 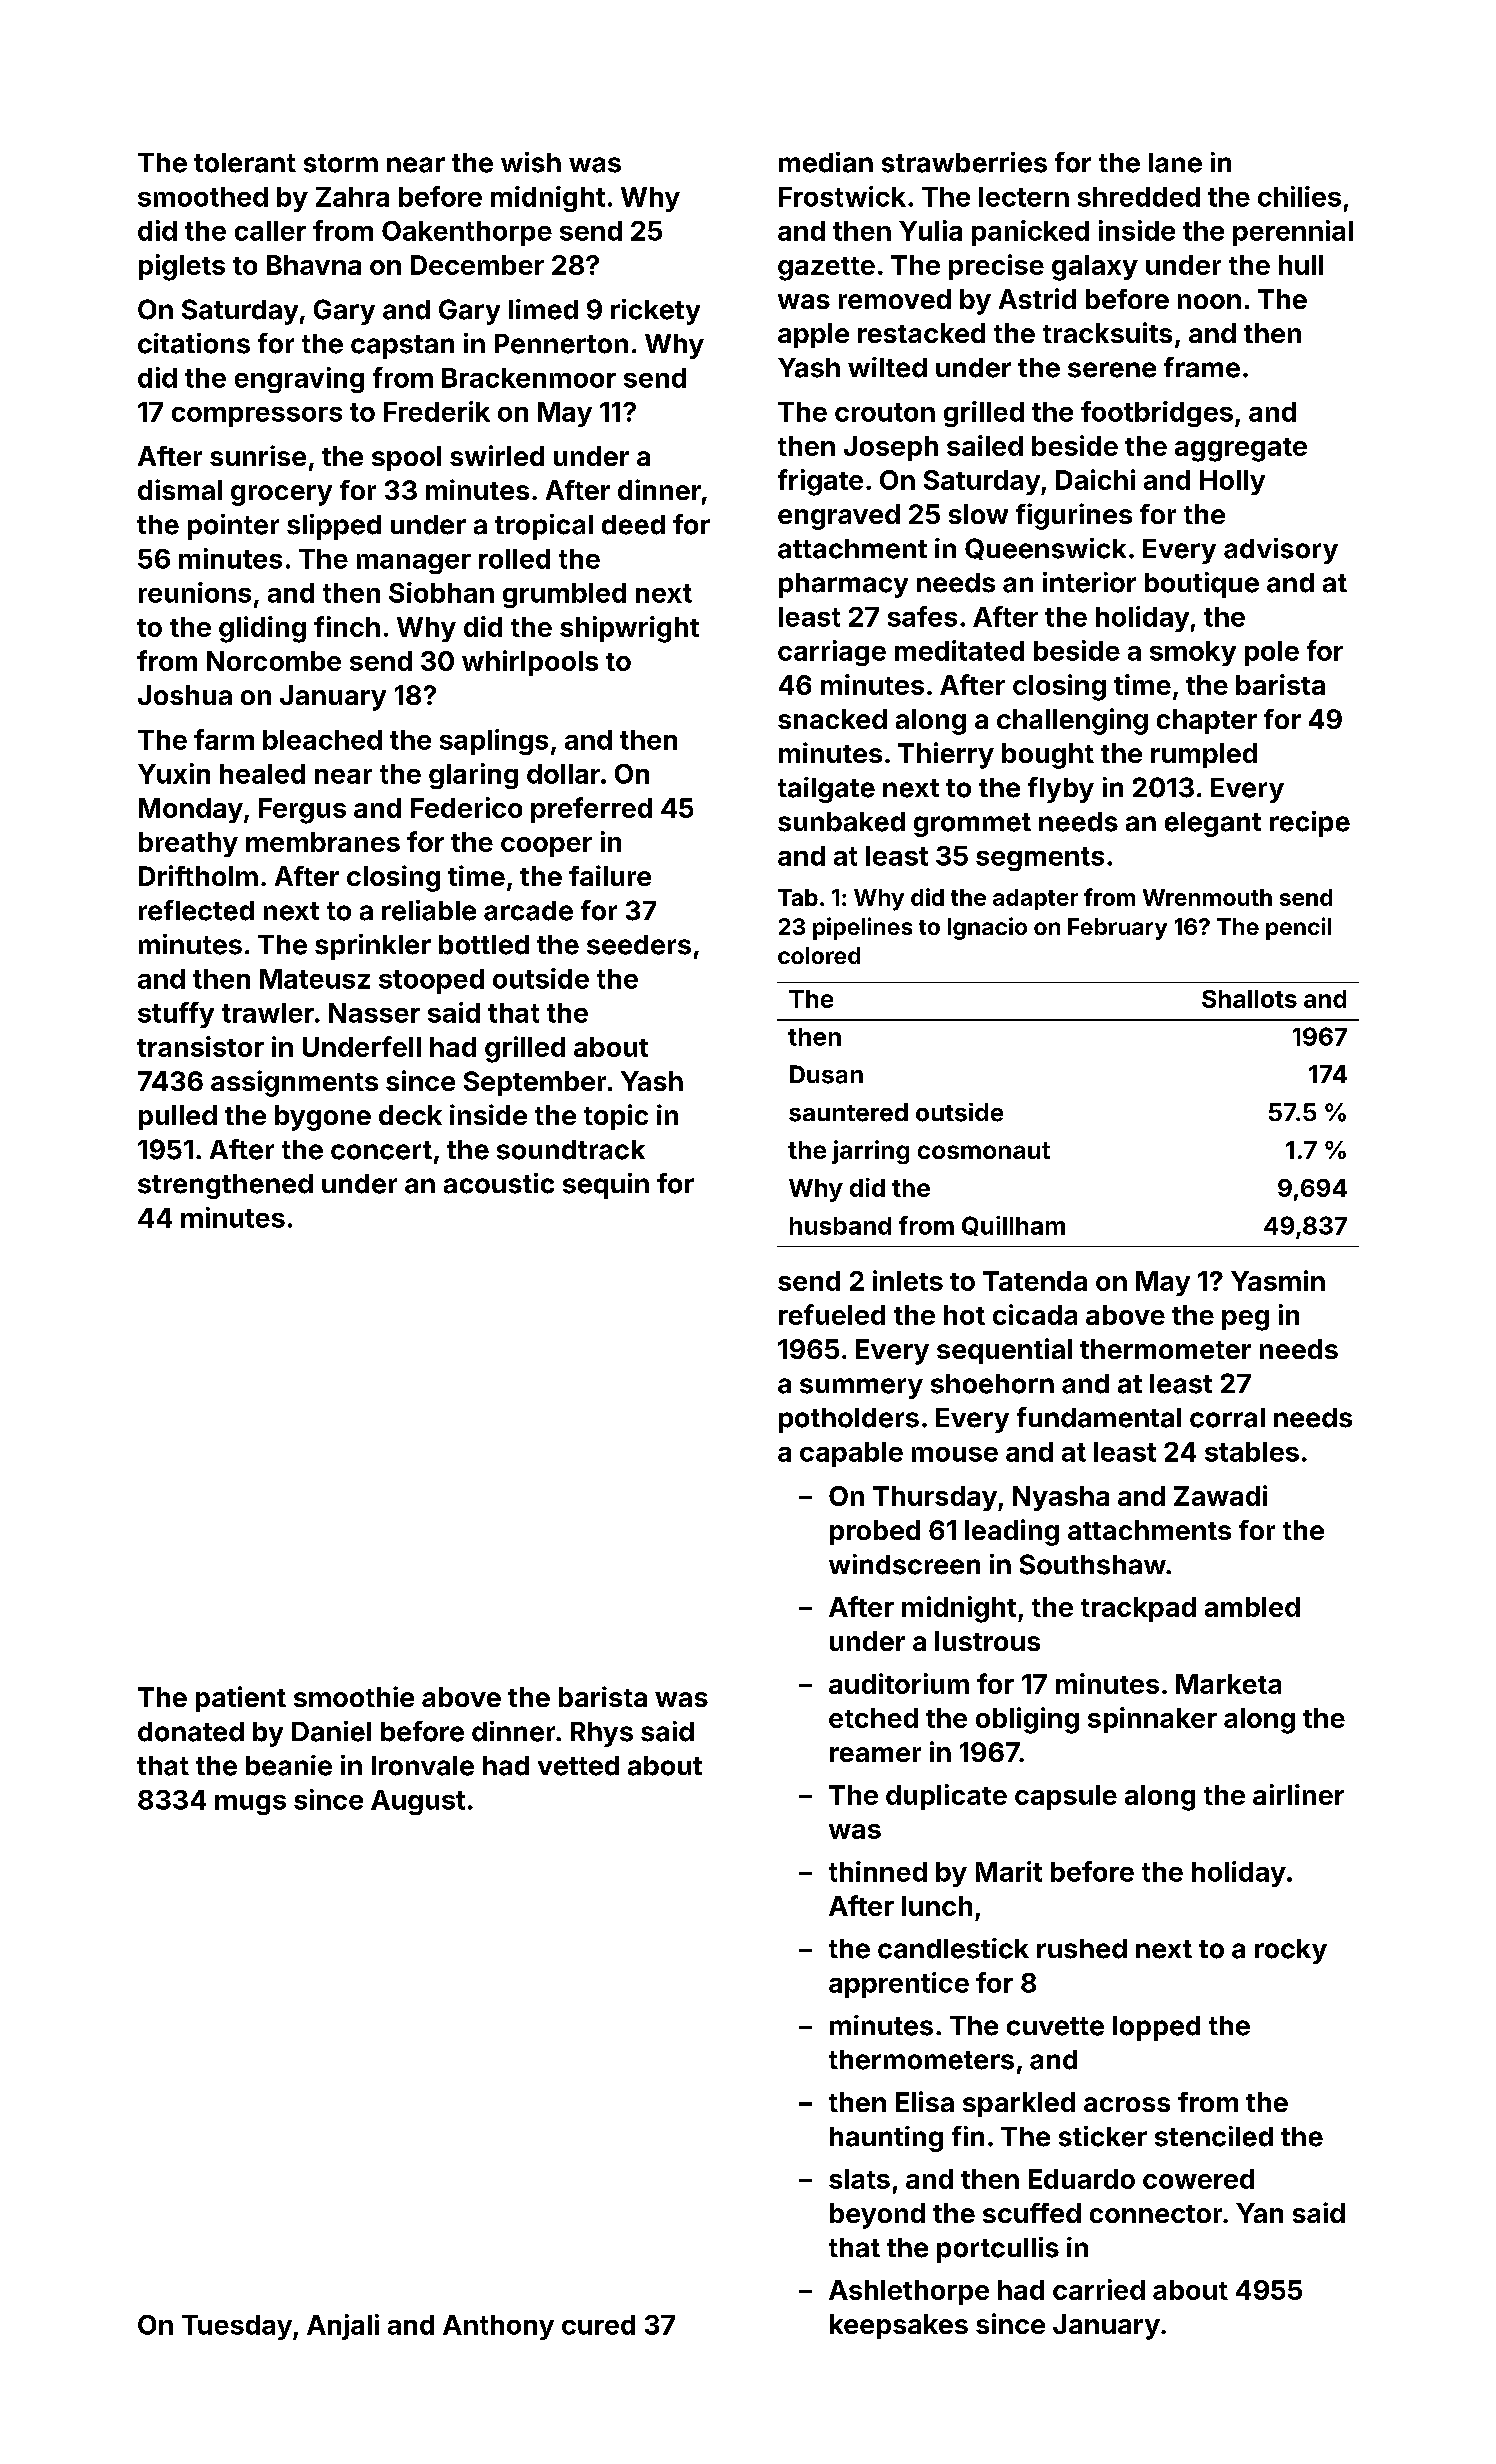 I want to click on concert, so click(x=381, y=1150).
